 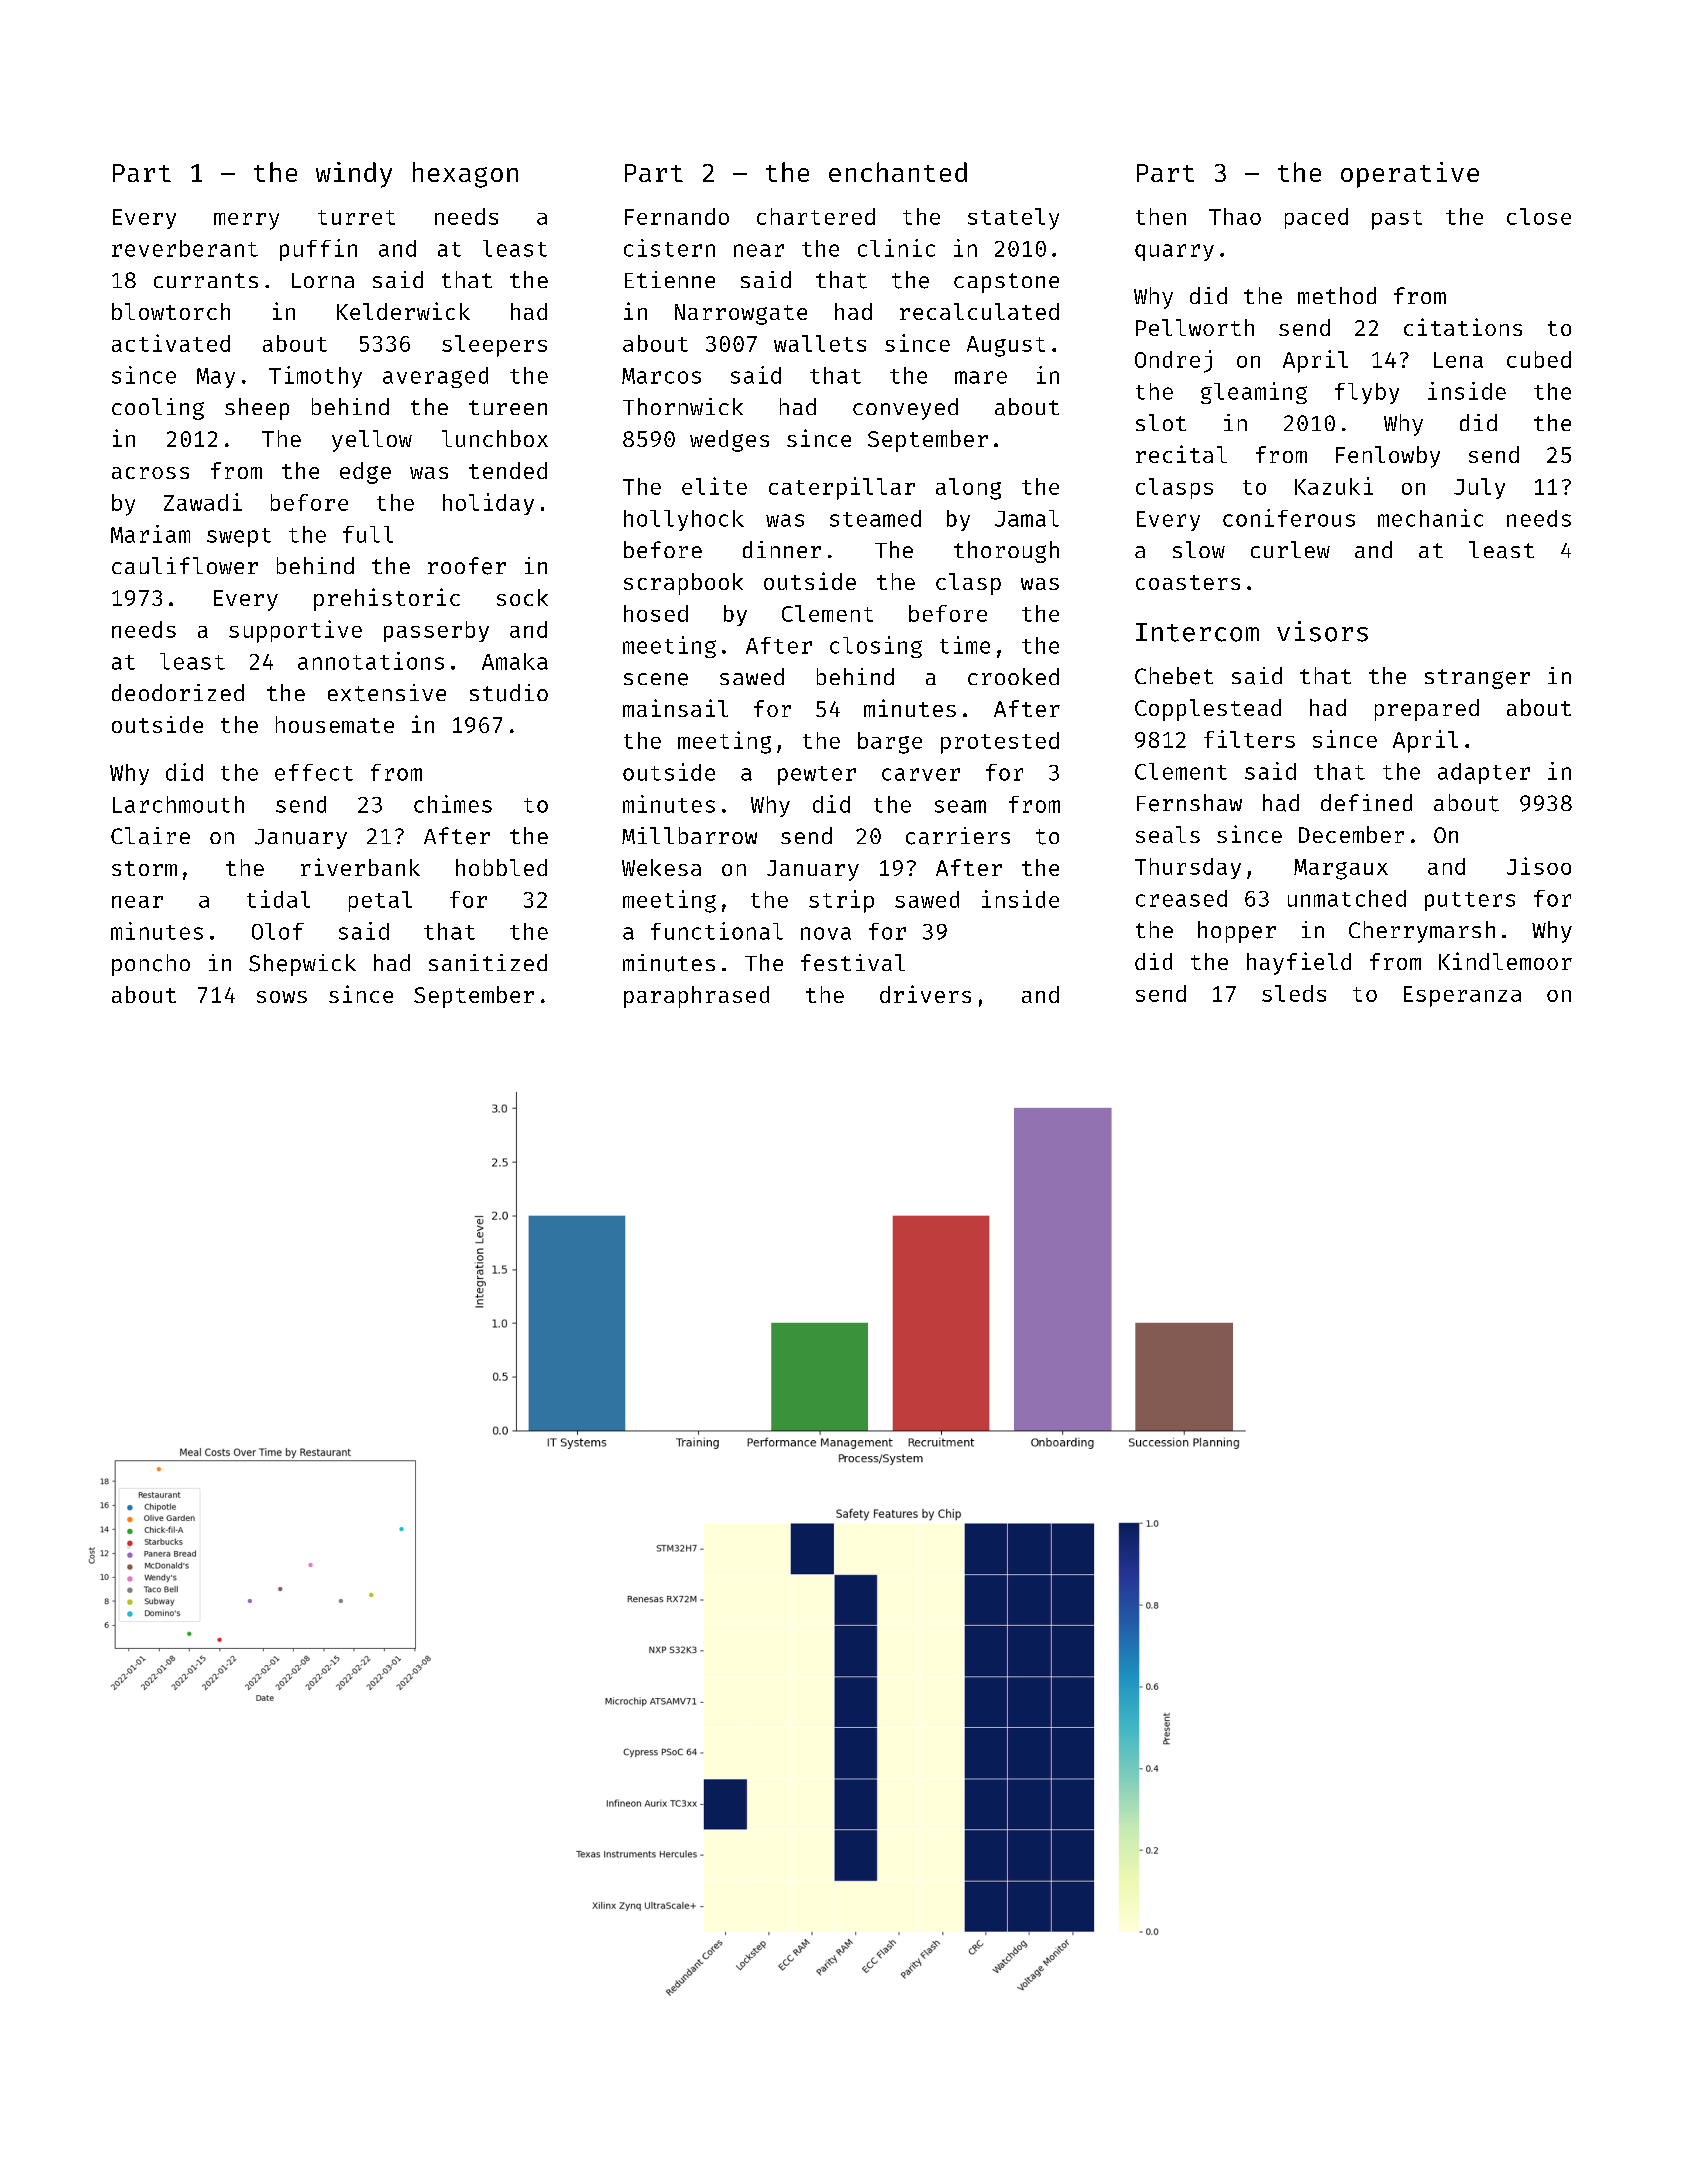 What do you see at coordinates (282, 997) in the document?
I see `sows` at bounding box center [282, 997].
